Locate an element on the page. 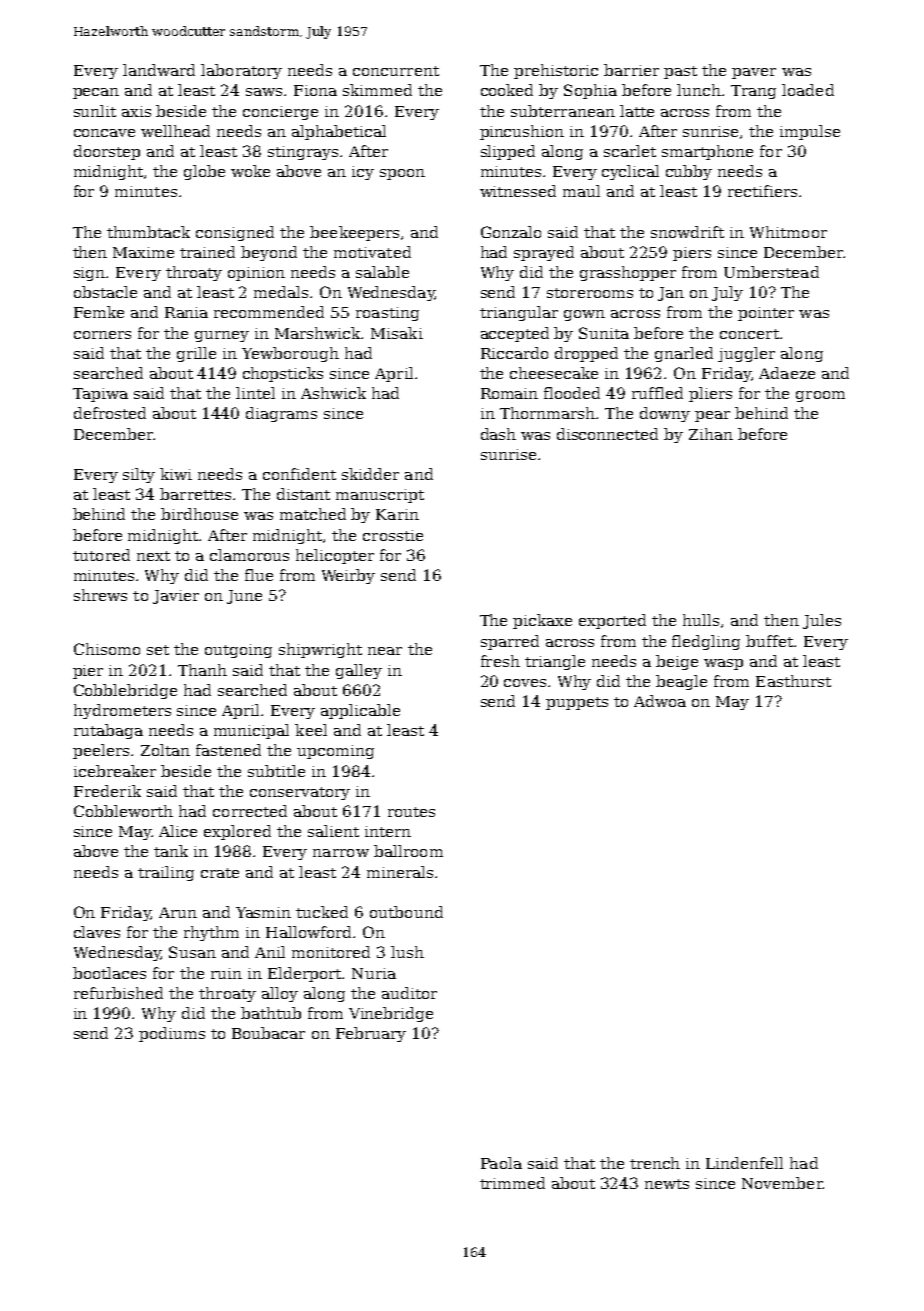 This page has height=1311, width=924. outbound is located at coordinates (406, 912).
